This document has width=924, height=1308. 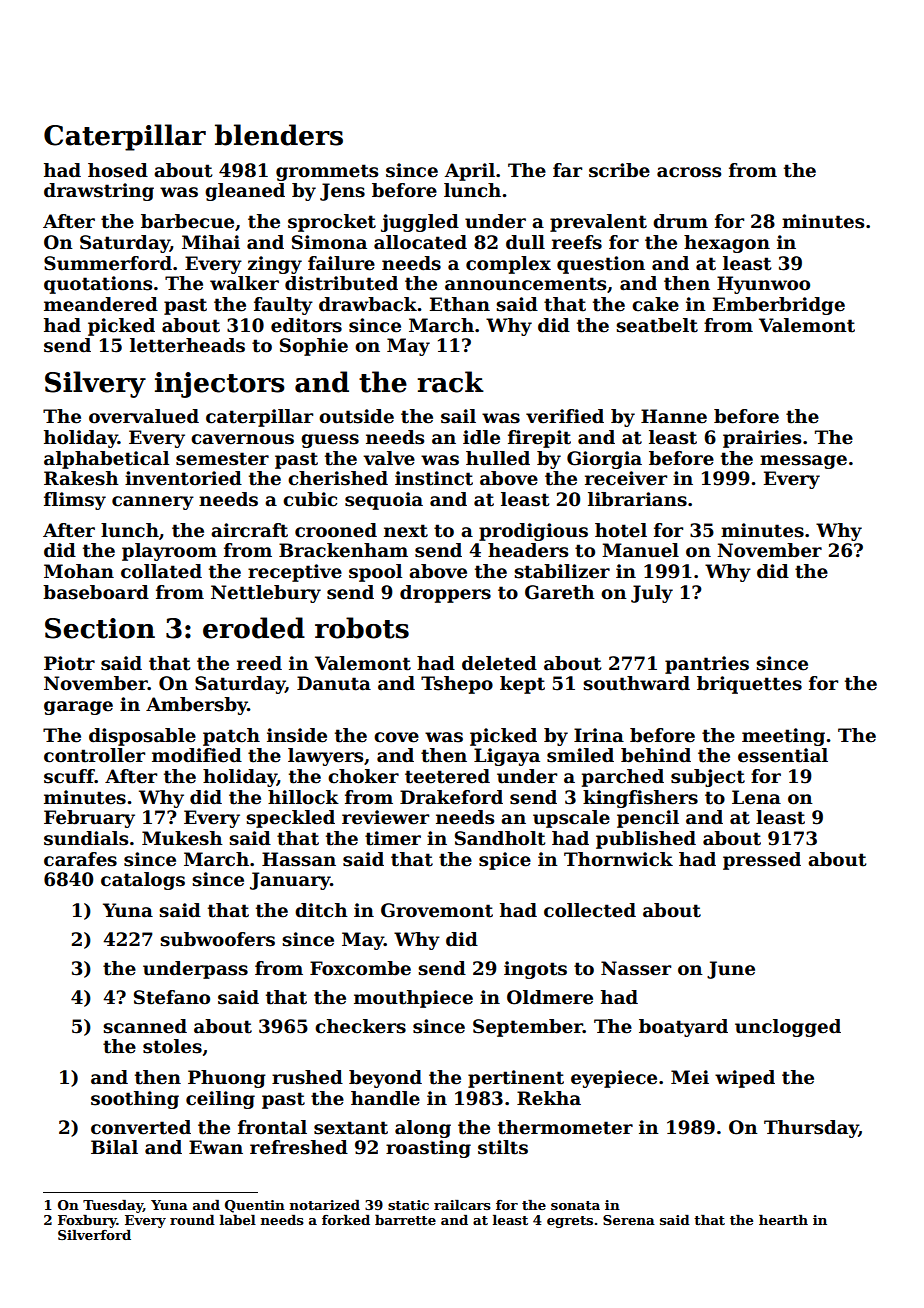 I want to click on refreshed, so click(x=299, y=1147).
